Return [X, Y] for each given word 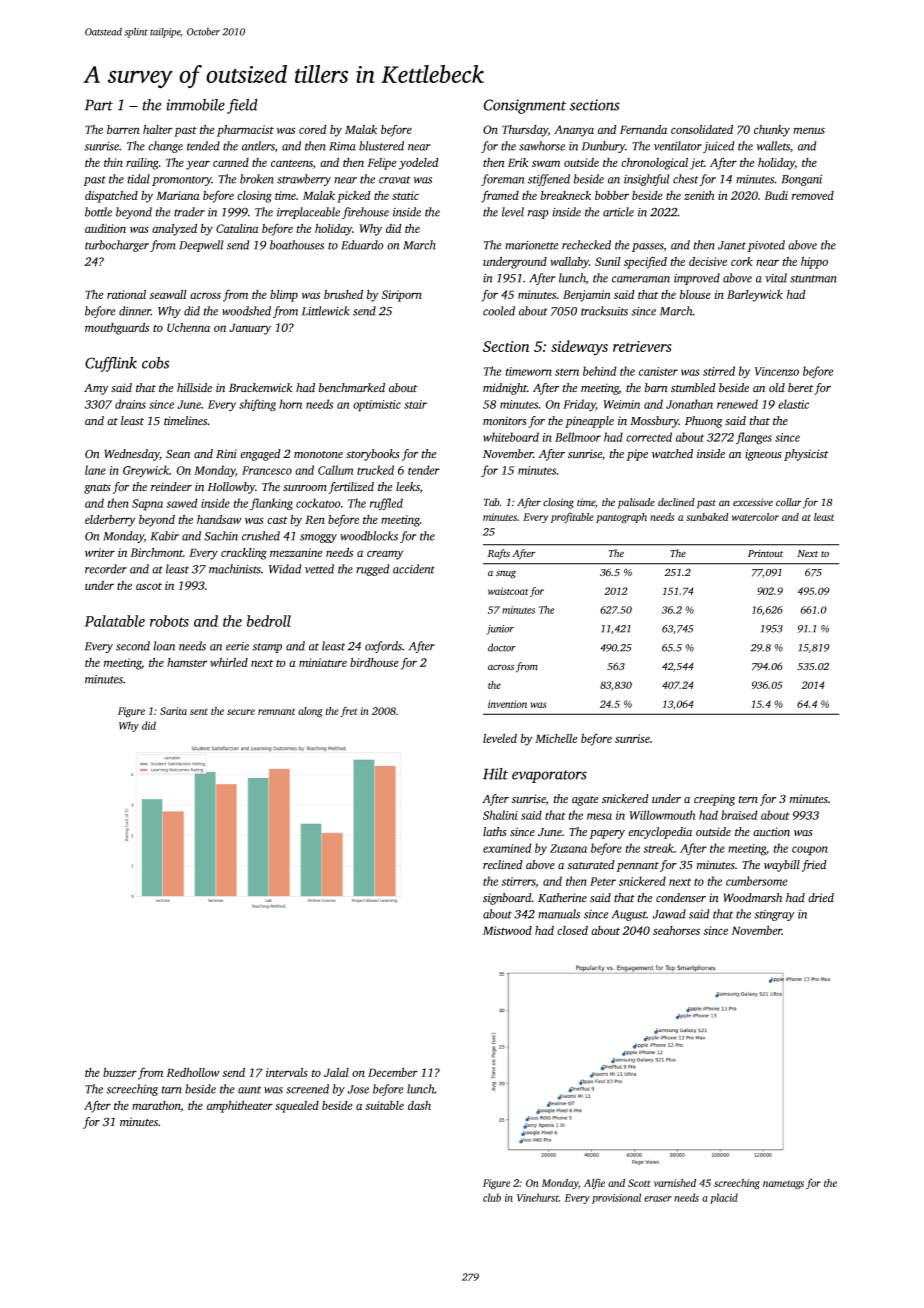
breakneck [566, 195]
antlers [258, 146]
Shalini [500, 815]
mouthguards [117, 329]
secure [241, 712]
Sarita [173, 711]
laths [495, 832]
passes [648, 247]
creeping [714, 800]
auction [771, 832]
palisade [636, 503]
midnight [505, 389]
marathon [156, 1106]
